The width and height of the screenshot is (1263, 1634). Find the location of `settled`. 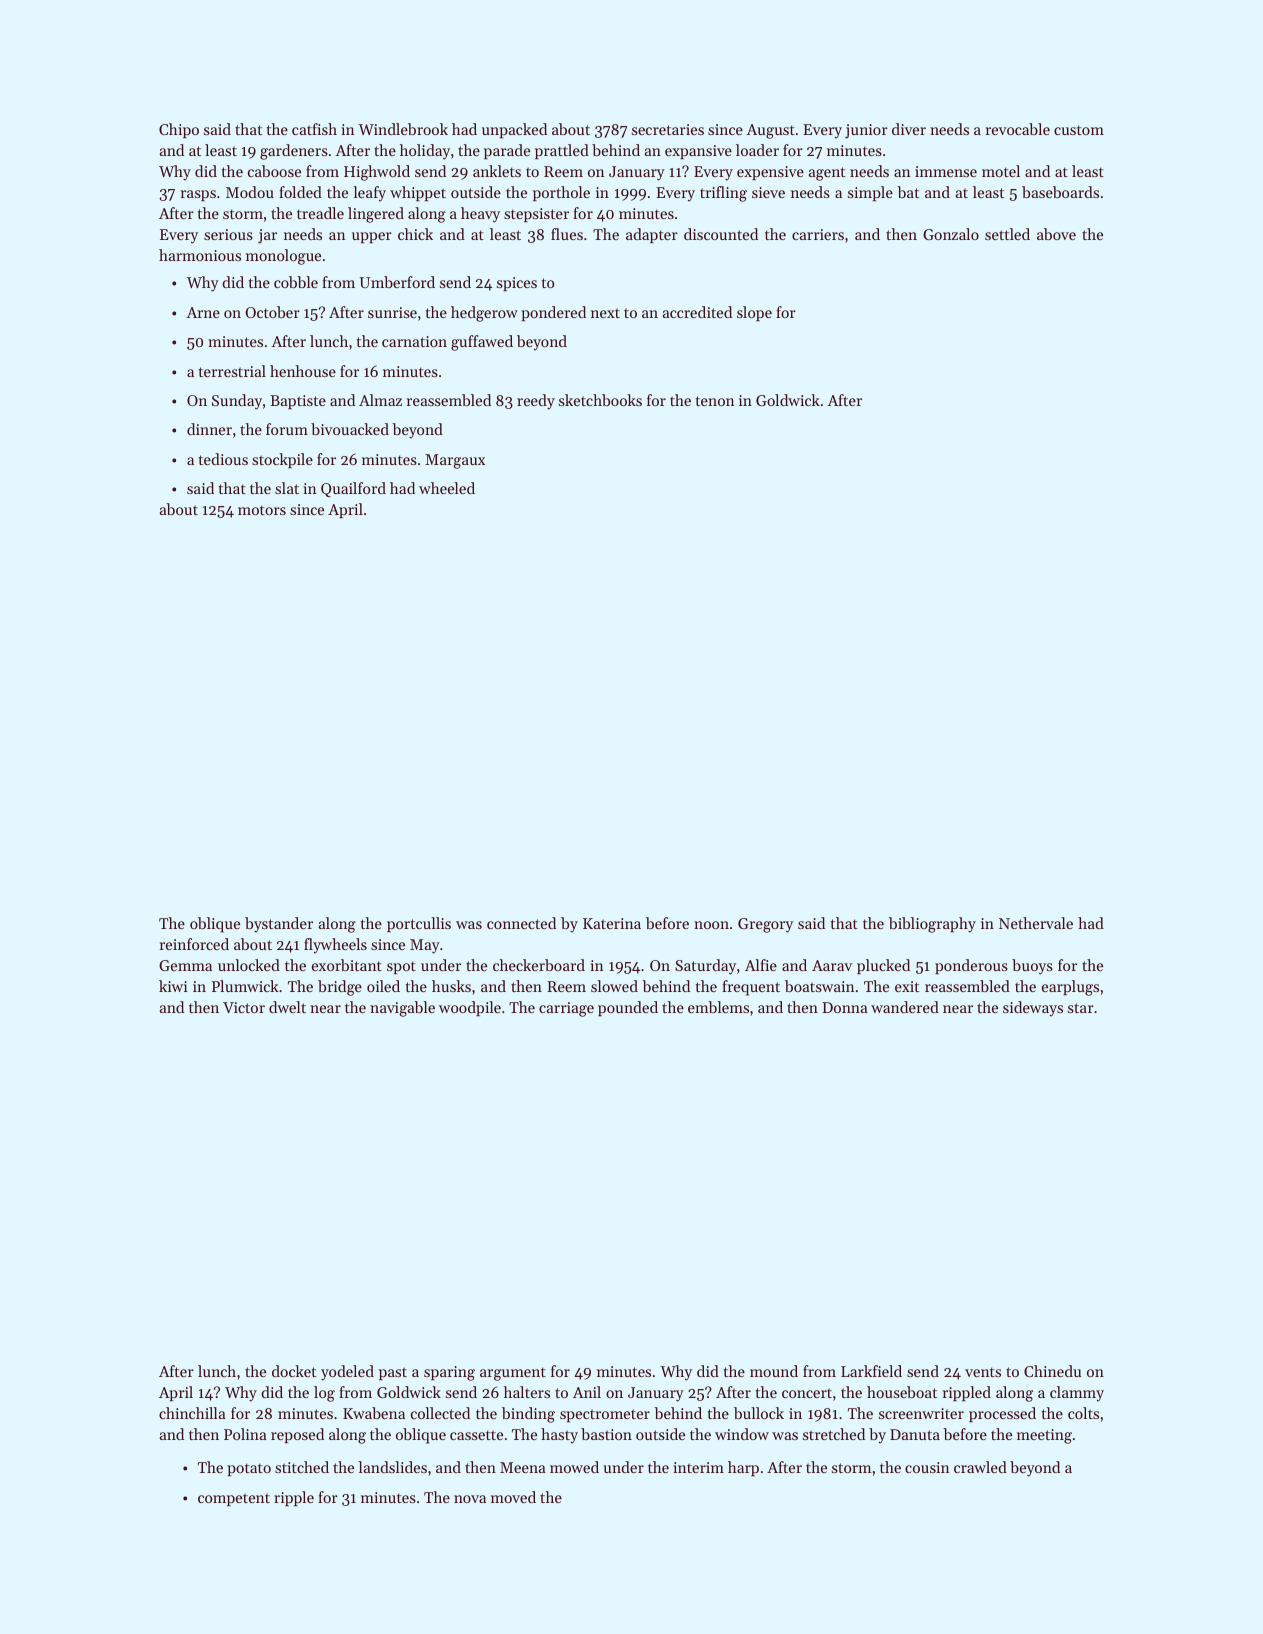

settled is located at coordinates (1007, 234).
